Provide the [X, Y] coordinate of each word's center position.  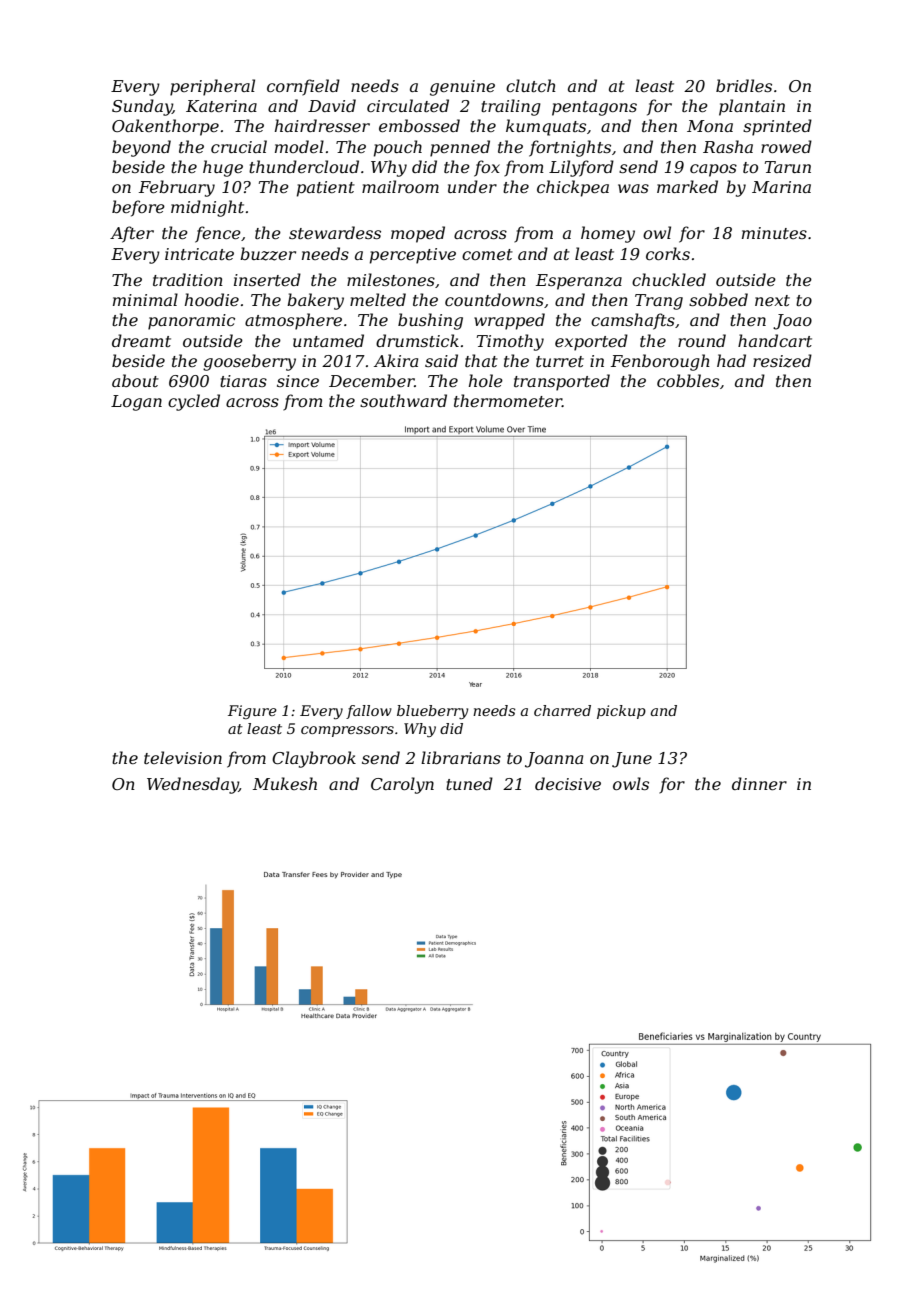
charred [562, 710]
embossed [419, 125]
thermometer [508, 400]
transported [562, 382]
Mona [710, 126]
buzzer [268, 254]
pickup [621, 712]
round [702, 340]
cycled [194, 402]
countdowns [494, 299]
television [183, 757]
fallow [369, 712]
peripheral [212, 87]
